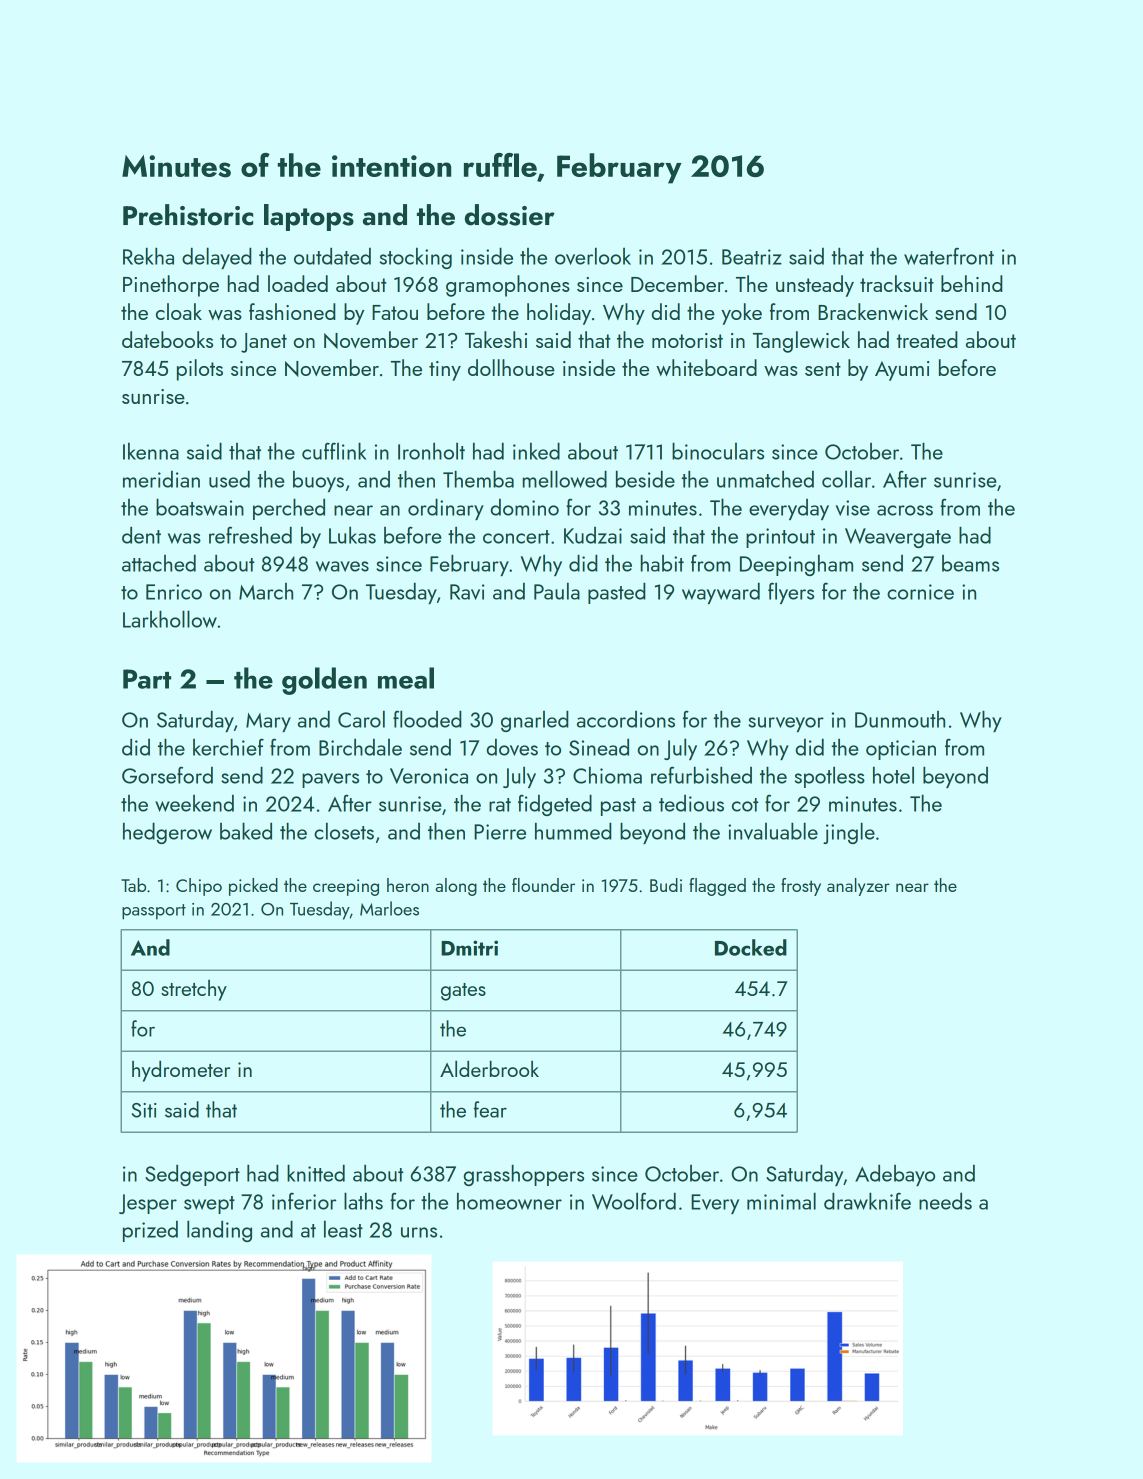  Describe the element at coordinates (344, 831) in the page. I see `closets` at that location.
